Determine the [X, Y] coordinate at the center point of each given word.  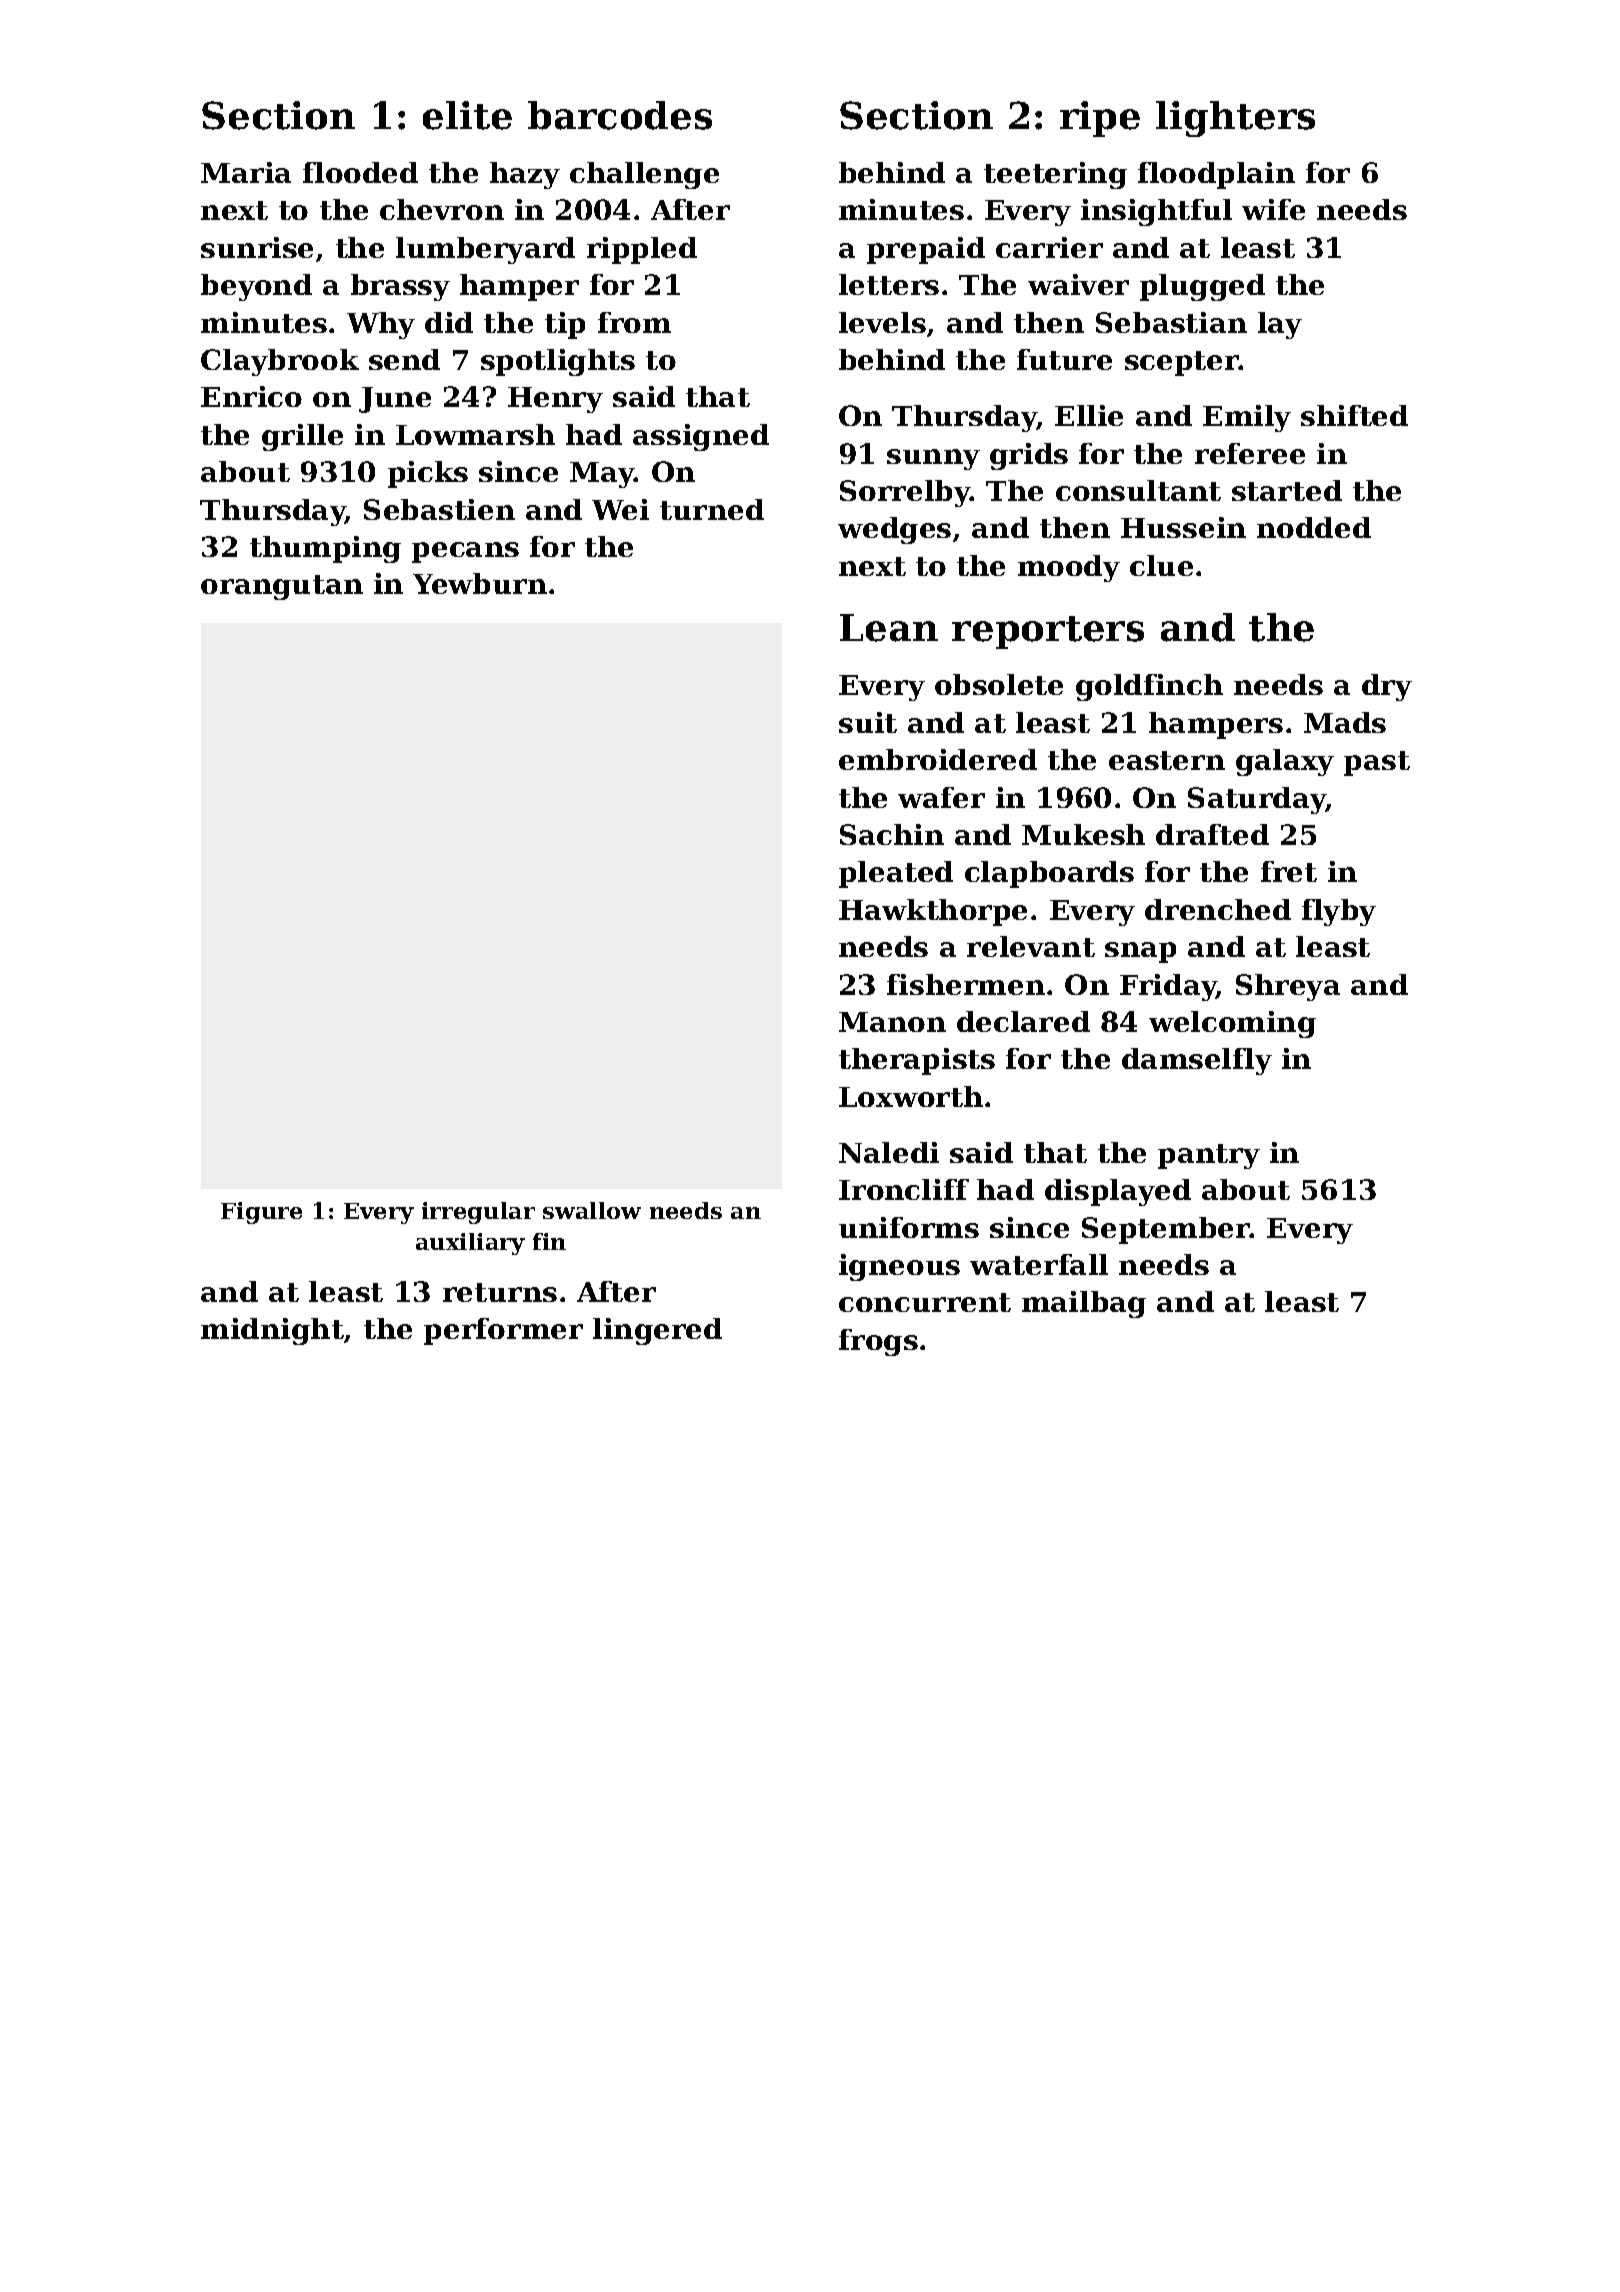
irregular [478, 1213]
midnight [272, 1331]
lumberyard [485, 250]
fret [1289, 871]
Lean [889, 628]
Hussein [1183, 527]
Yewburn [480, 583]
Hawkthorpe [933, 912]
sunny [933, 459]
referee [1250, 453]
